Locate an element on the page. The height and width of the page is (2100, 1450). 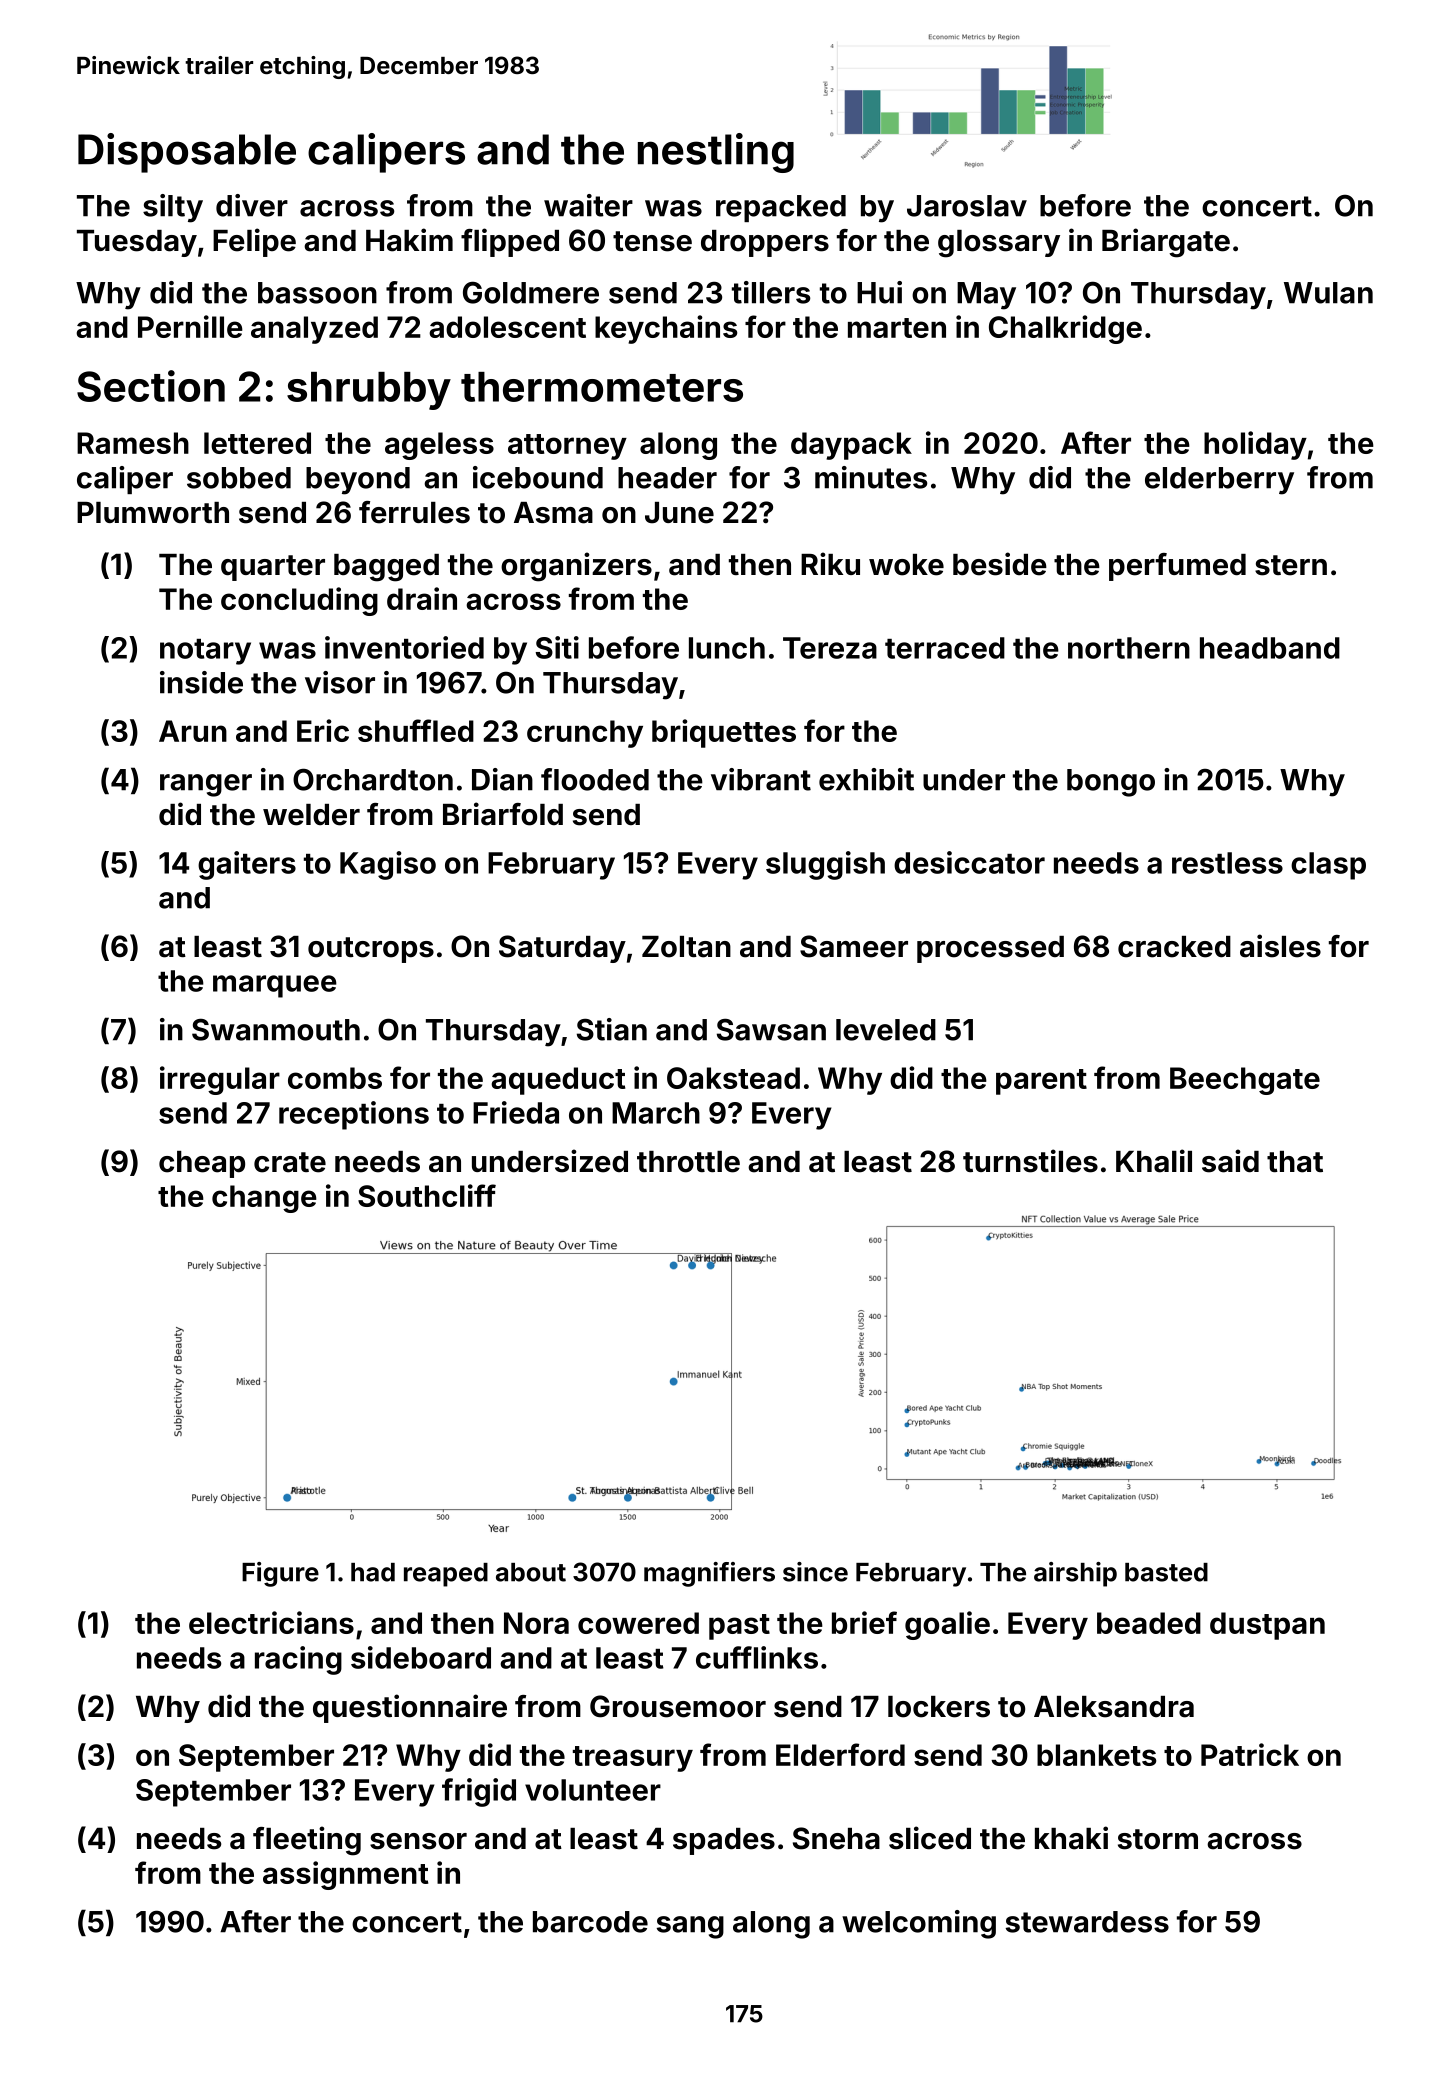
barcode is located at coordinates (590, 1922).
